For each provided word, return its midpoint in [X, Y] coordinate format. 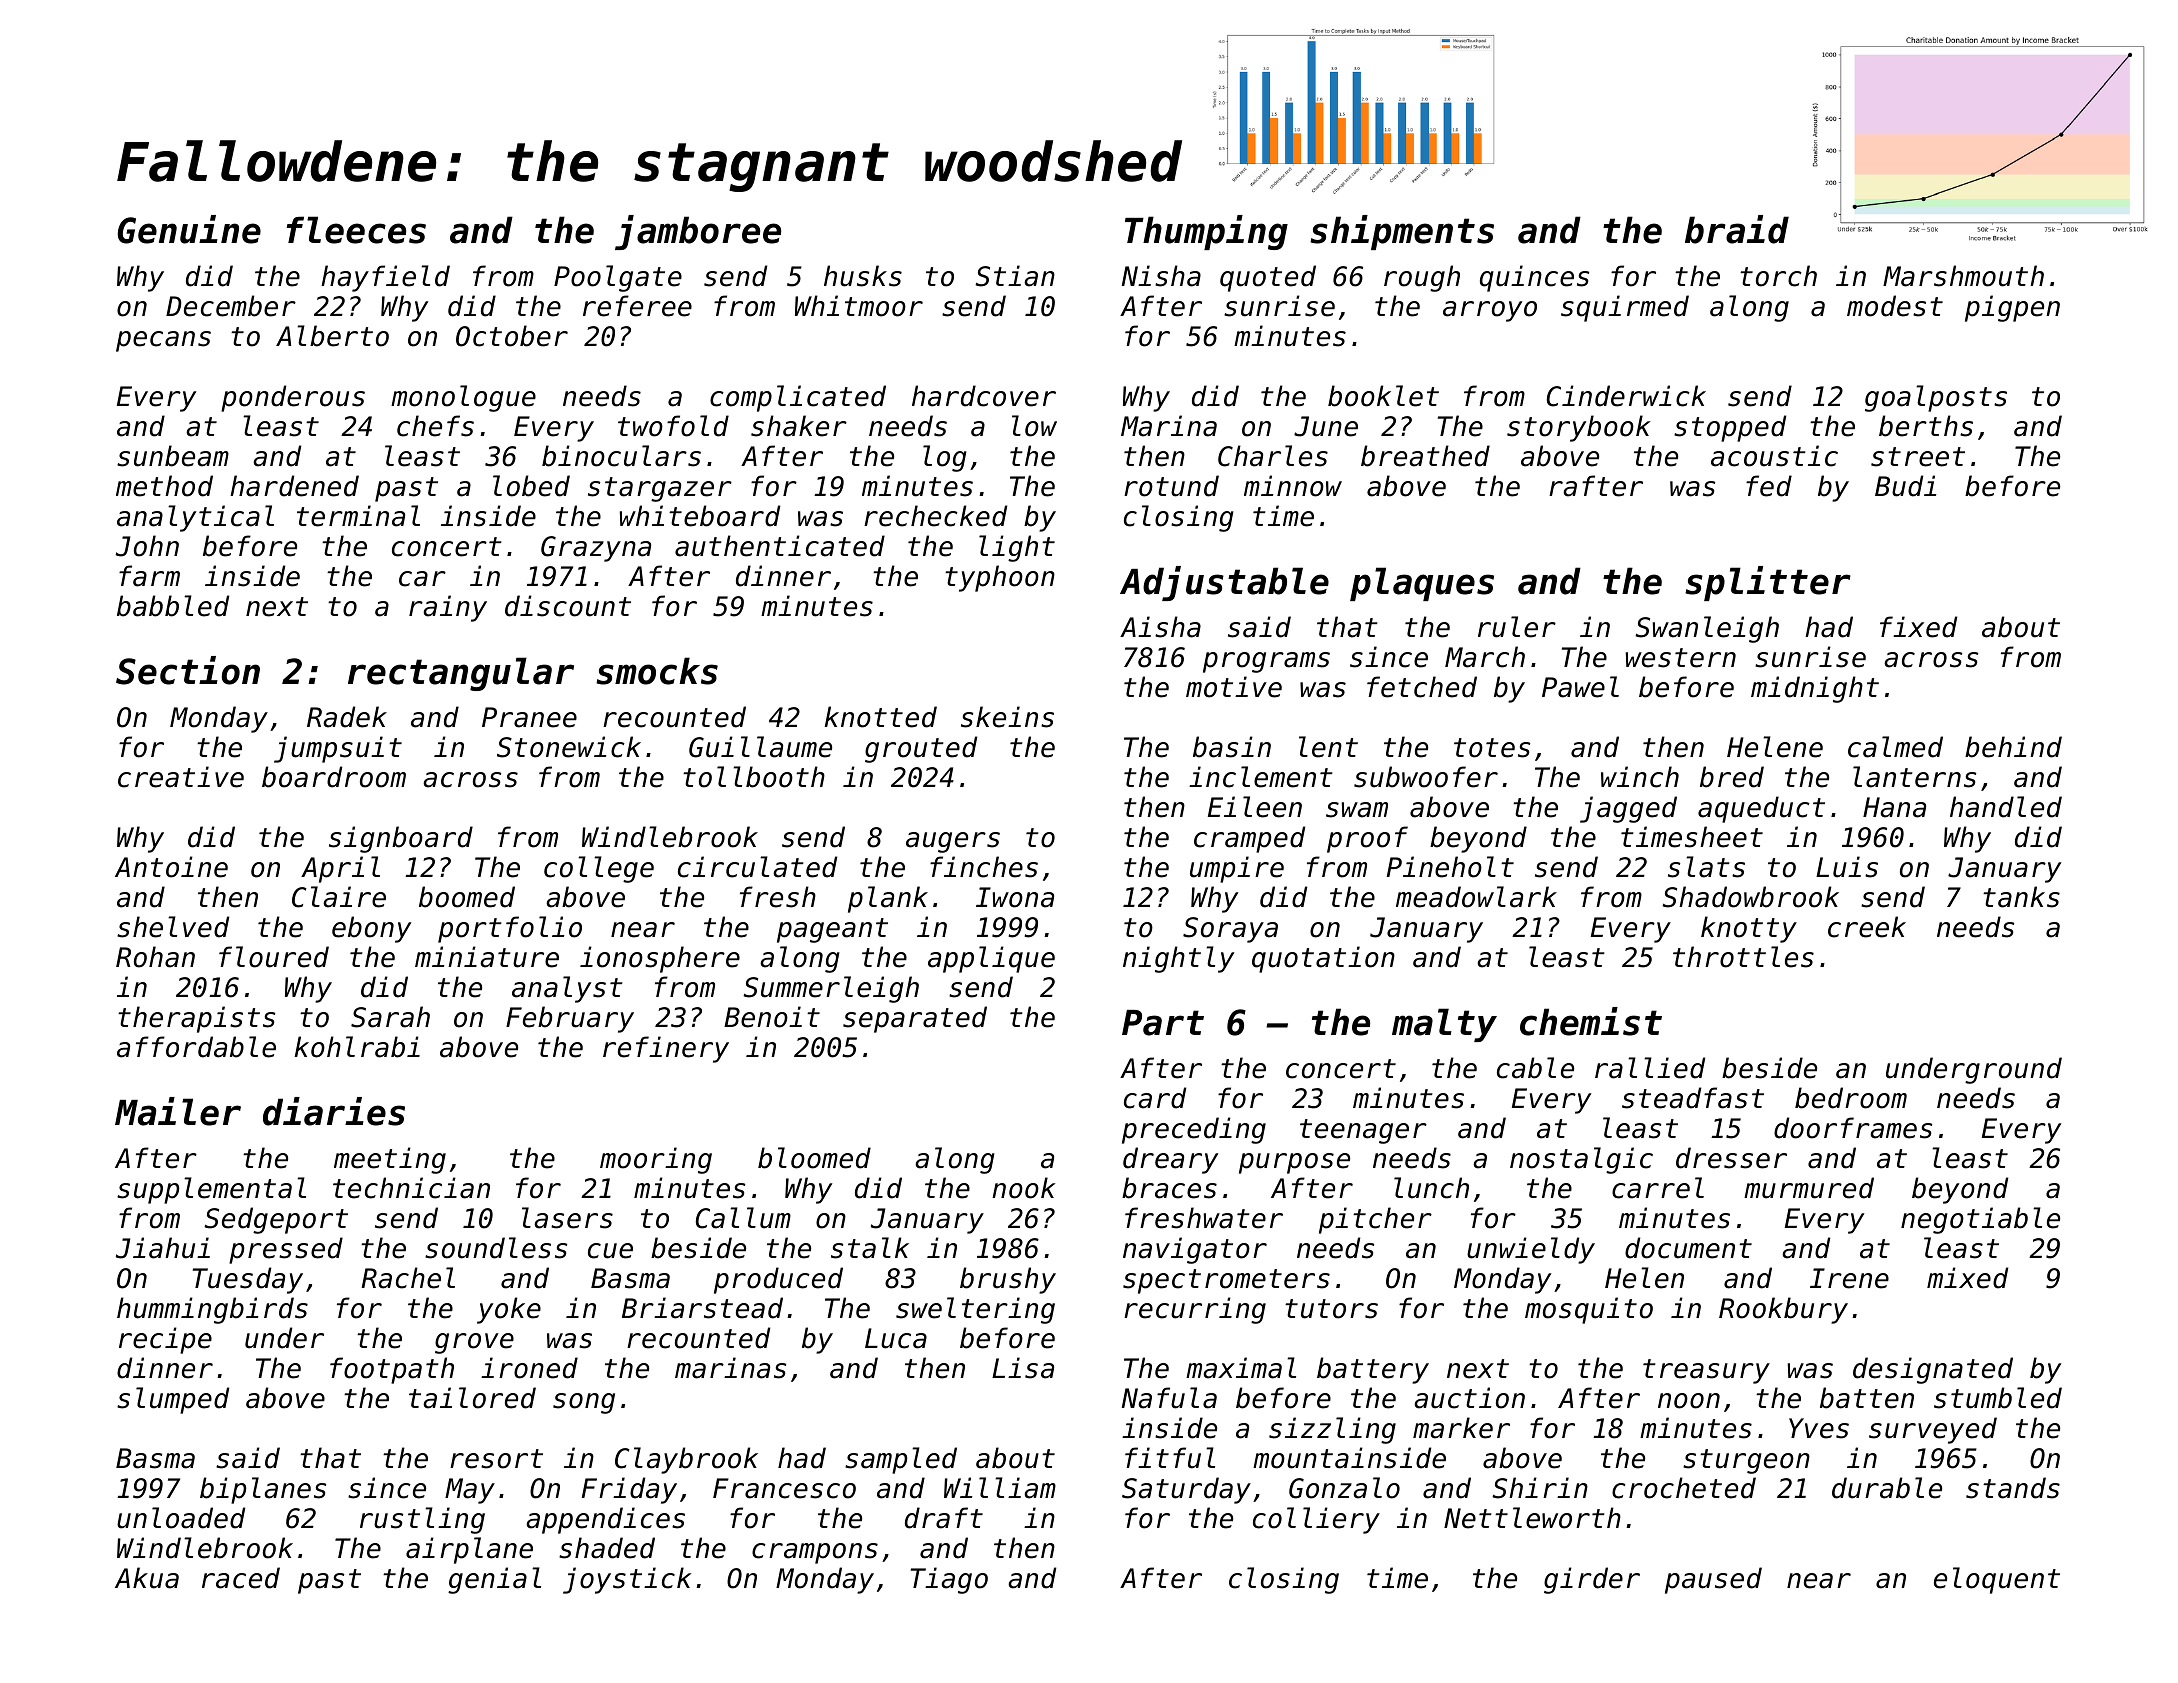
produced [778, 1280]
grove [474, 1343]
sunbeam [173, 456]
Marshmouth [1963, 276]
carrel [1658, 1188]
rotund [1171, 486]
